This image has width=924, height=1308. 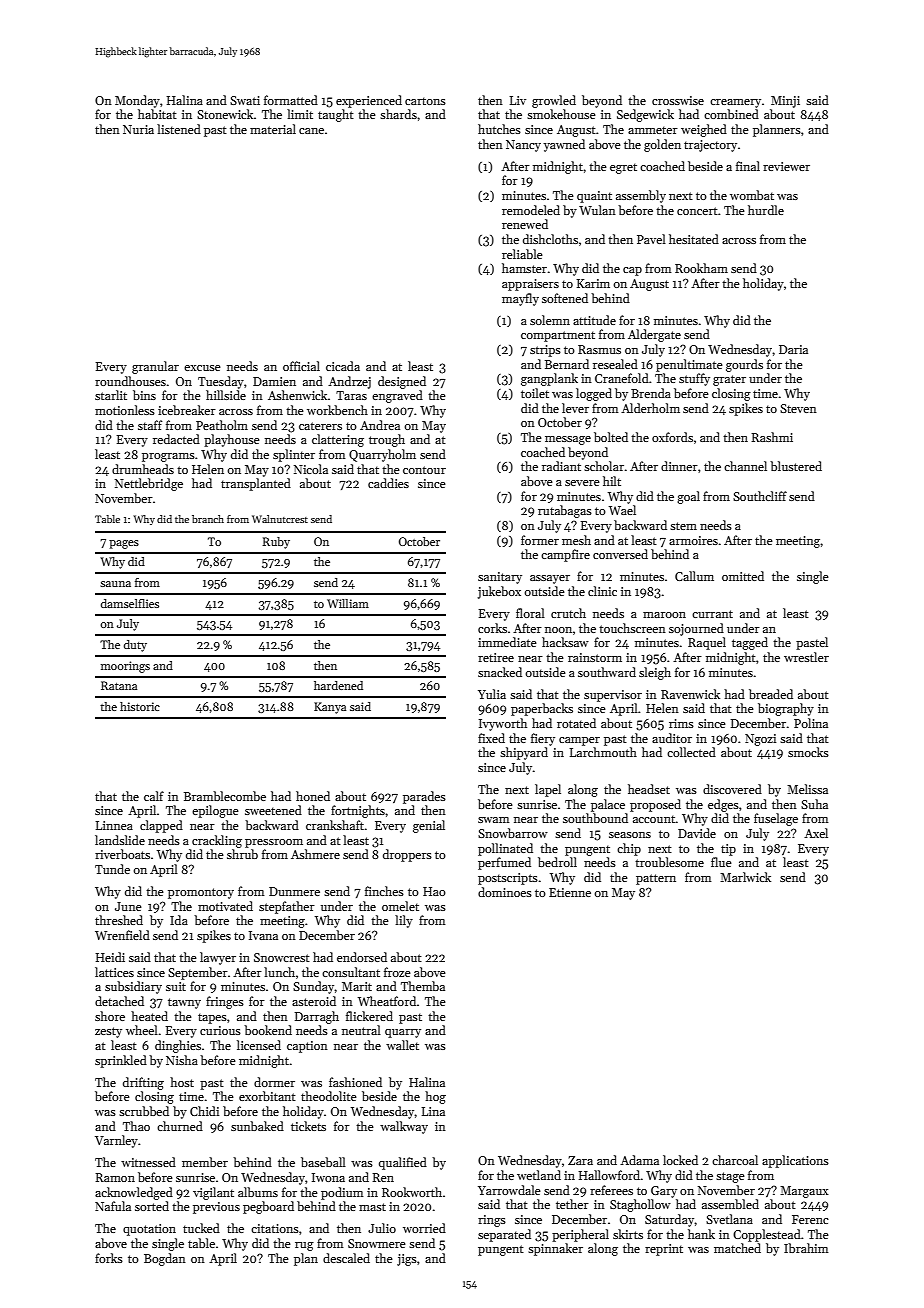 What do you see at coordinates (202, 368) in the image?
I see `excuse` at bounding box center [202, 368].
